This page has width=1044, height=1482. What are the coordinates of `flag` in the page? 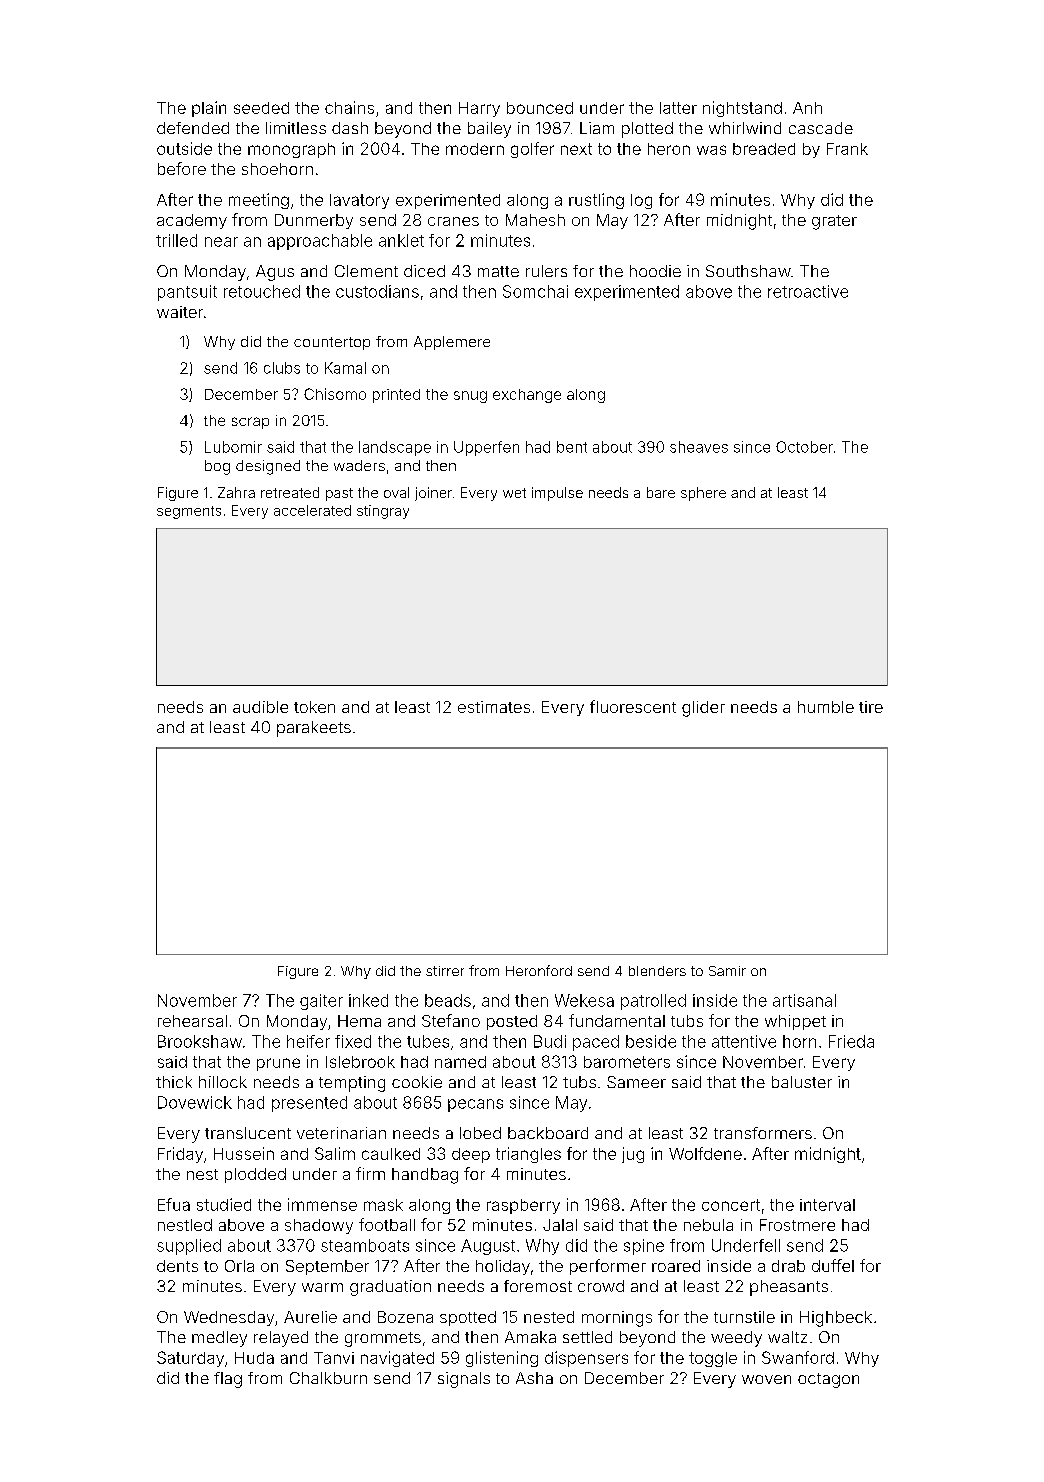 It's located at (228, 1380).
